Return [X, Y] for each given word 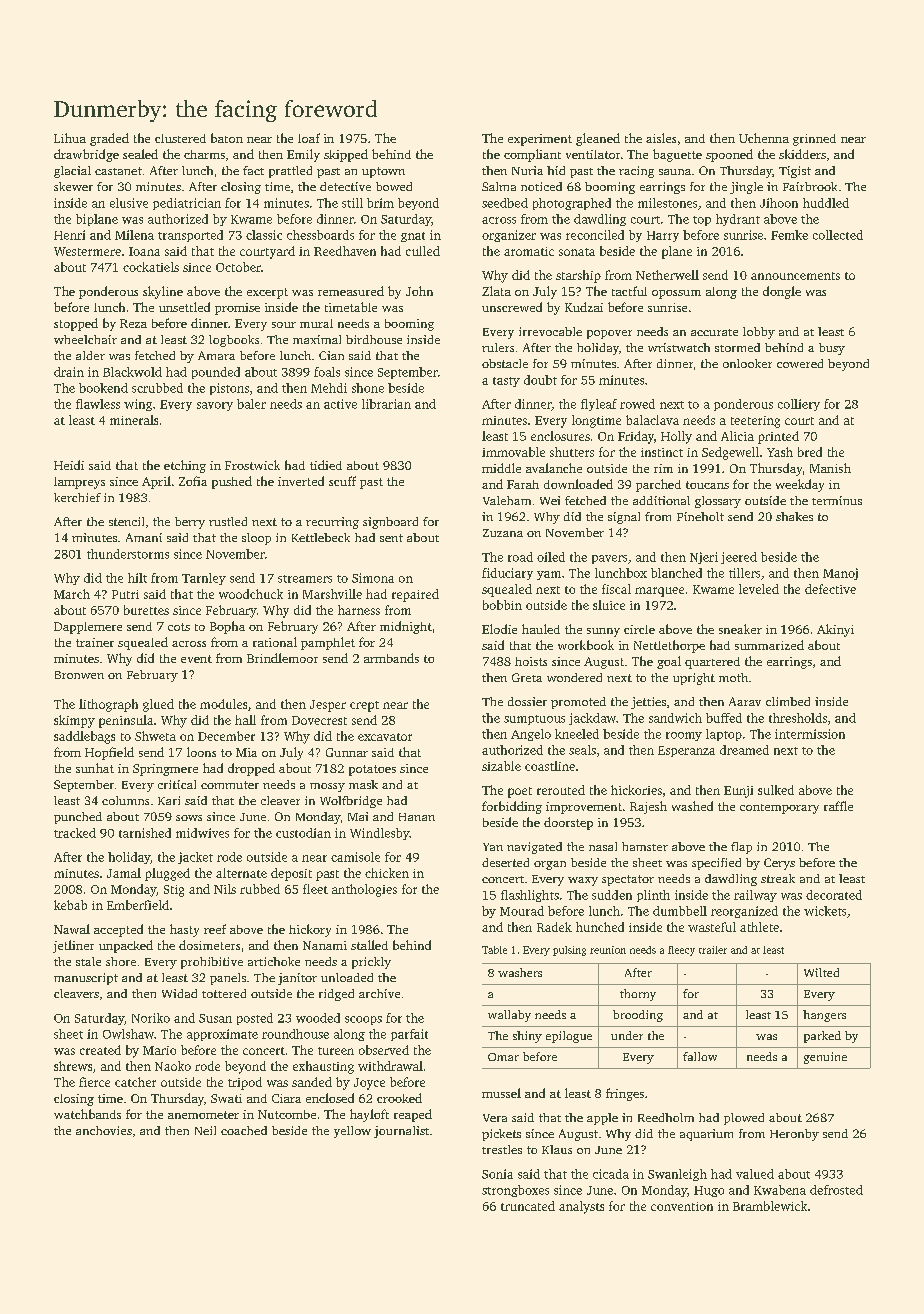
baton [227, 138]
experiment [540, 140]
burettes [146, 610]
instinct [662, 452]
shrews [73, 1066]
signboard [390, 523]
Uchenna [764, 138]
